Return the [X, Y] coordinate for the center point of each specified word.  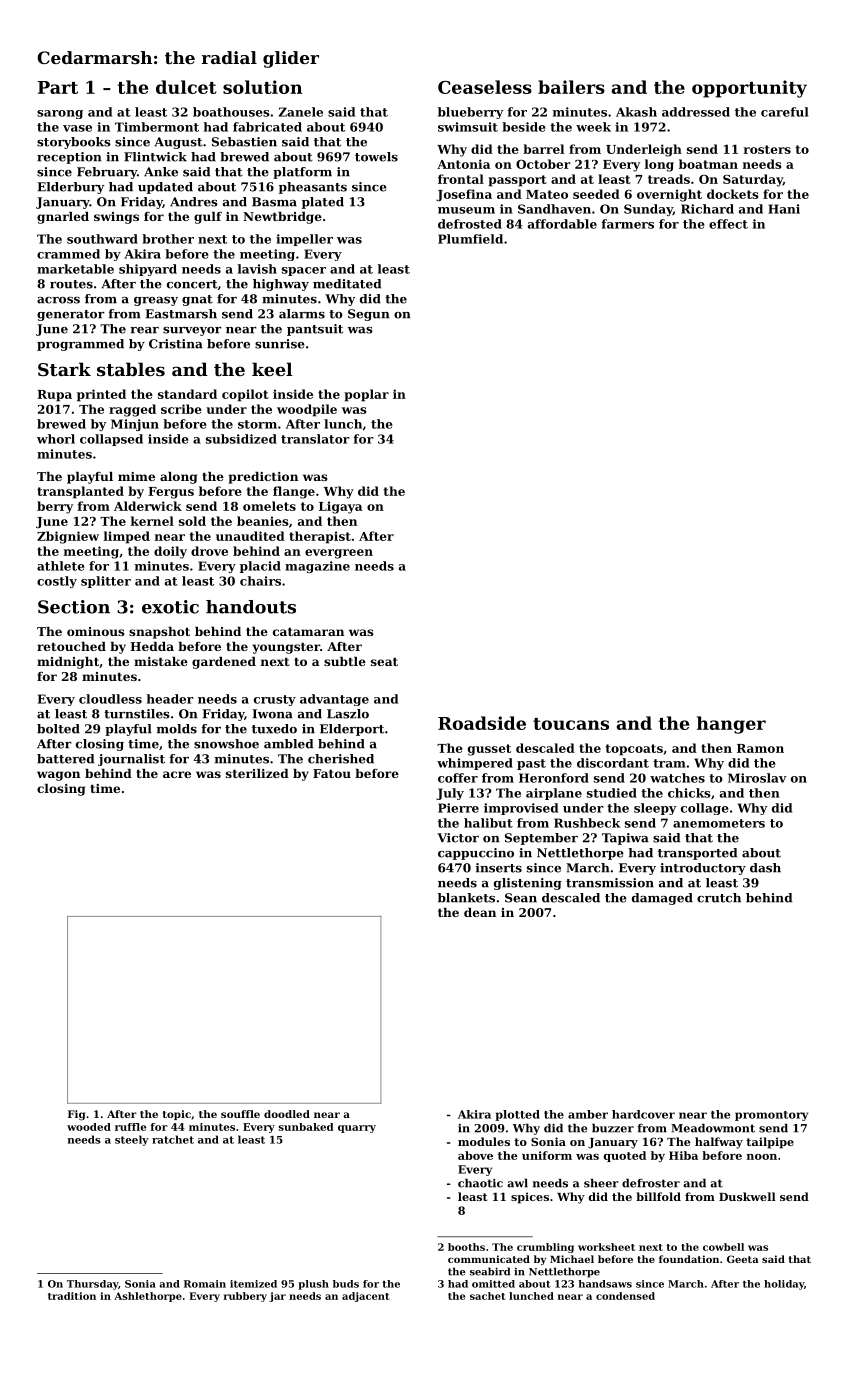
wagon [58, 776]
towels [376, 157]
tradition [72, 1296]
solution [262, 87]
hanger [731, 725]
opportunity [749, 89]
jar [277, 1297]
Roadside [482, 723]
